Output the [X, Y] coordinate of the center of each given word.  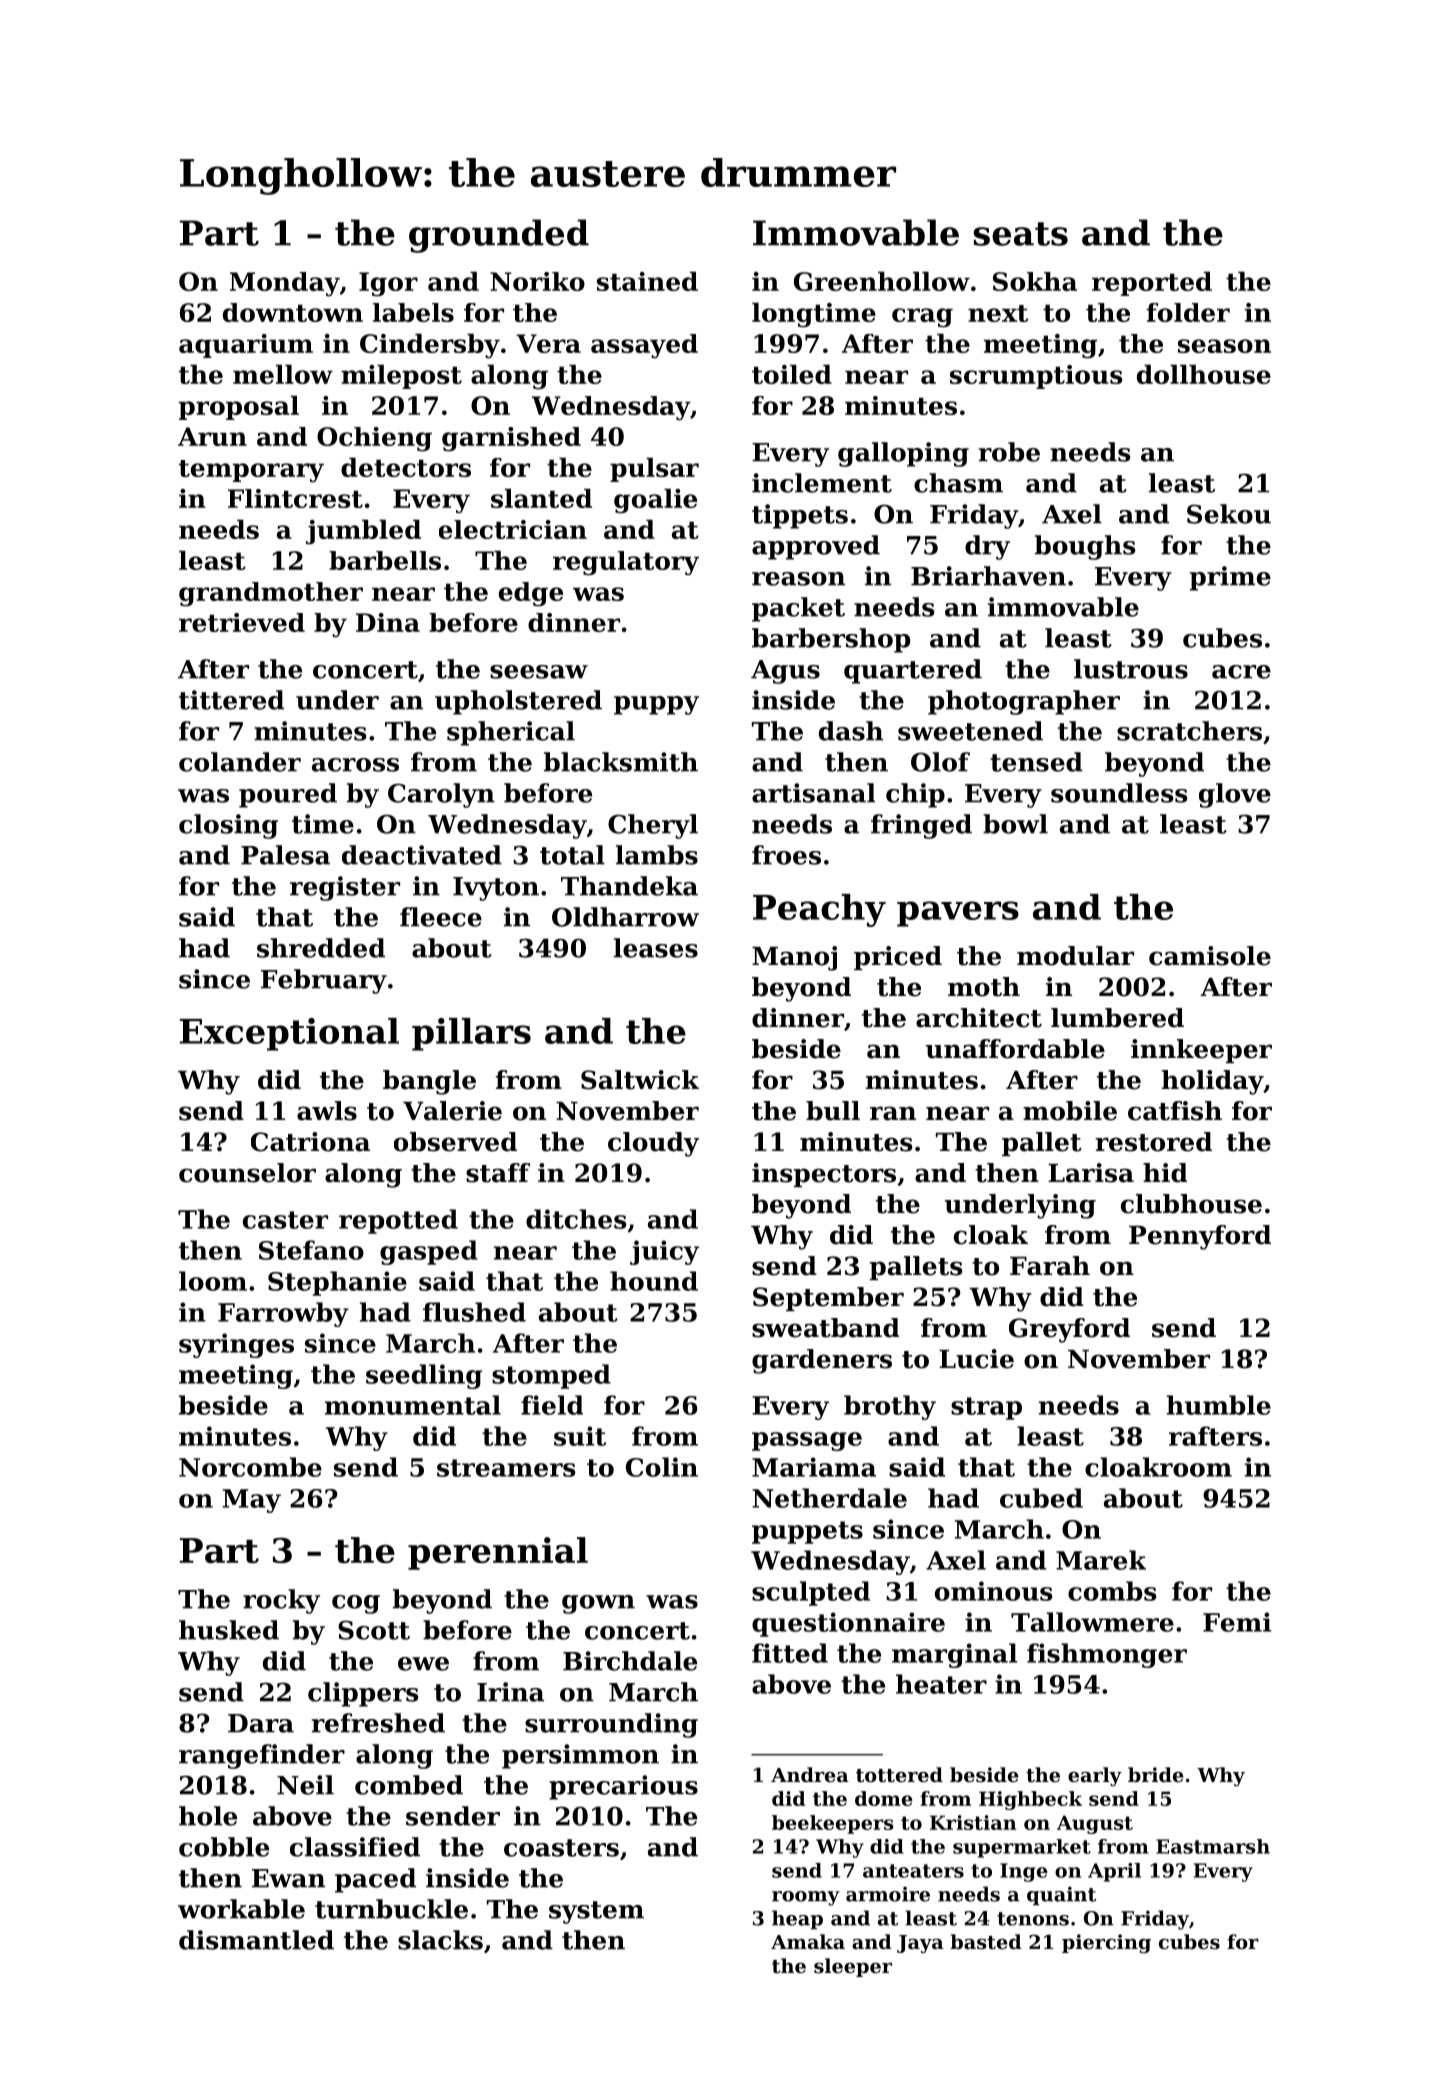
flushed [474, 1312]
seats [1020, 234]
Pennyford [1200, 1237]
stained [647, 281]
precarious [623, 1787]
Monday [285, 284]
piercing [1106, 1944]
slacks [440, 1940]
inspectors [824, 1175]
